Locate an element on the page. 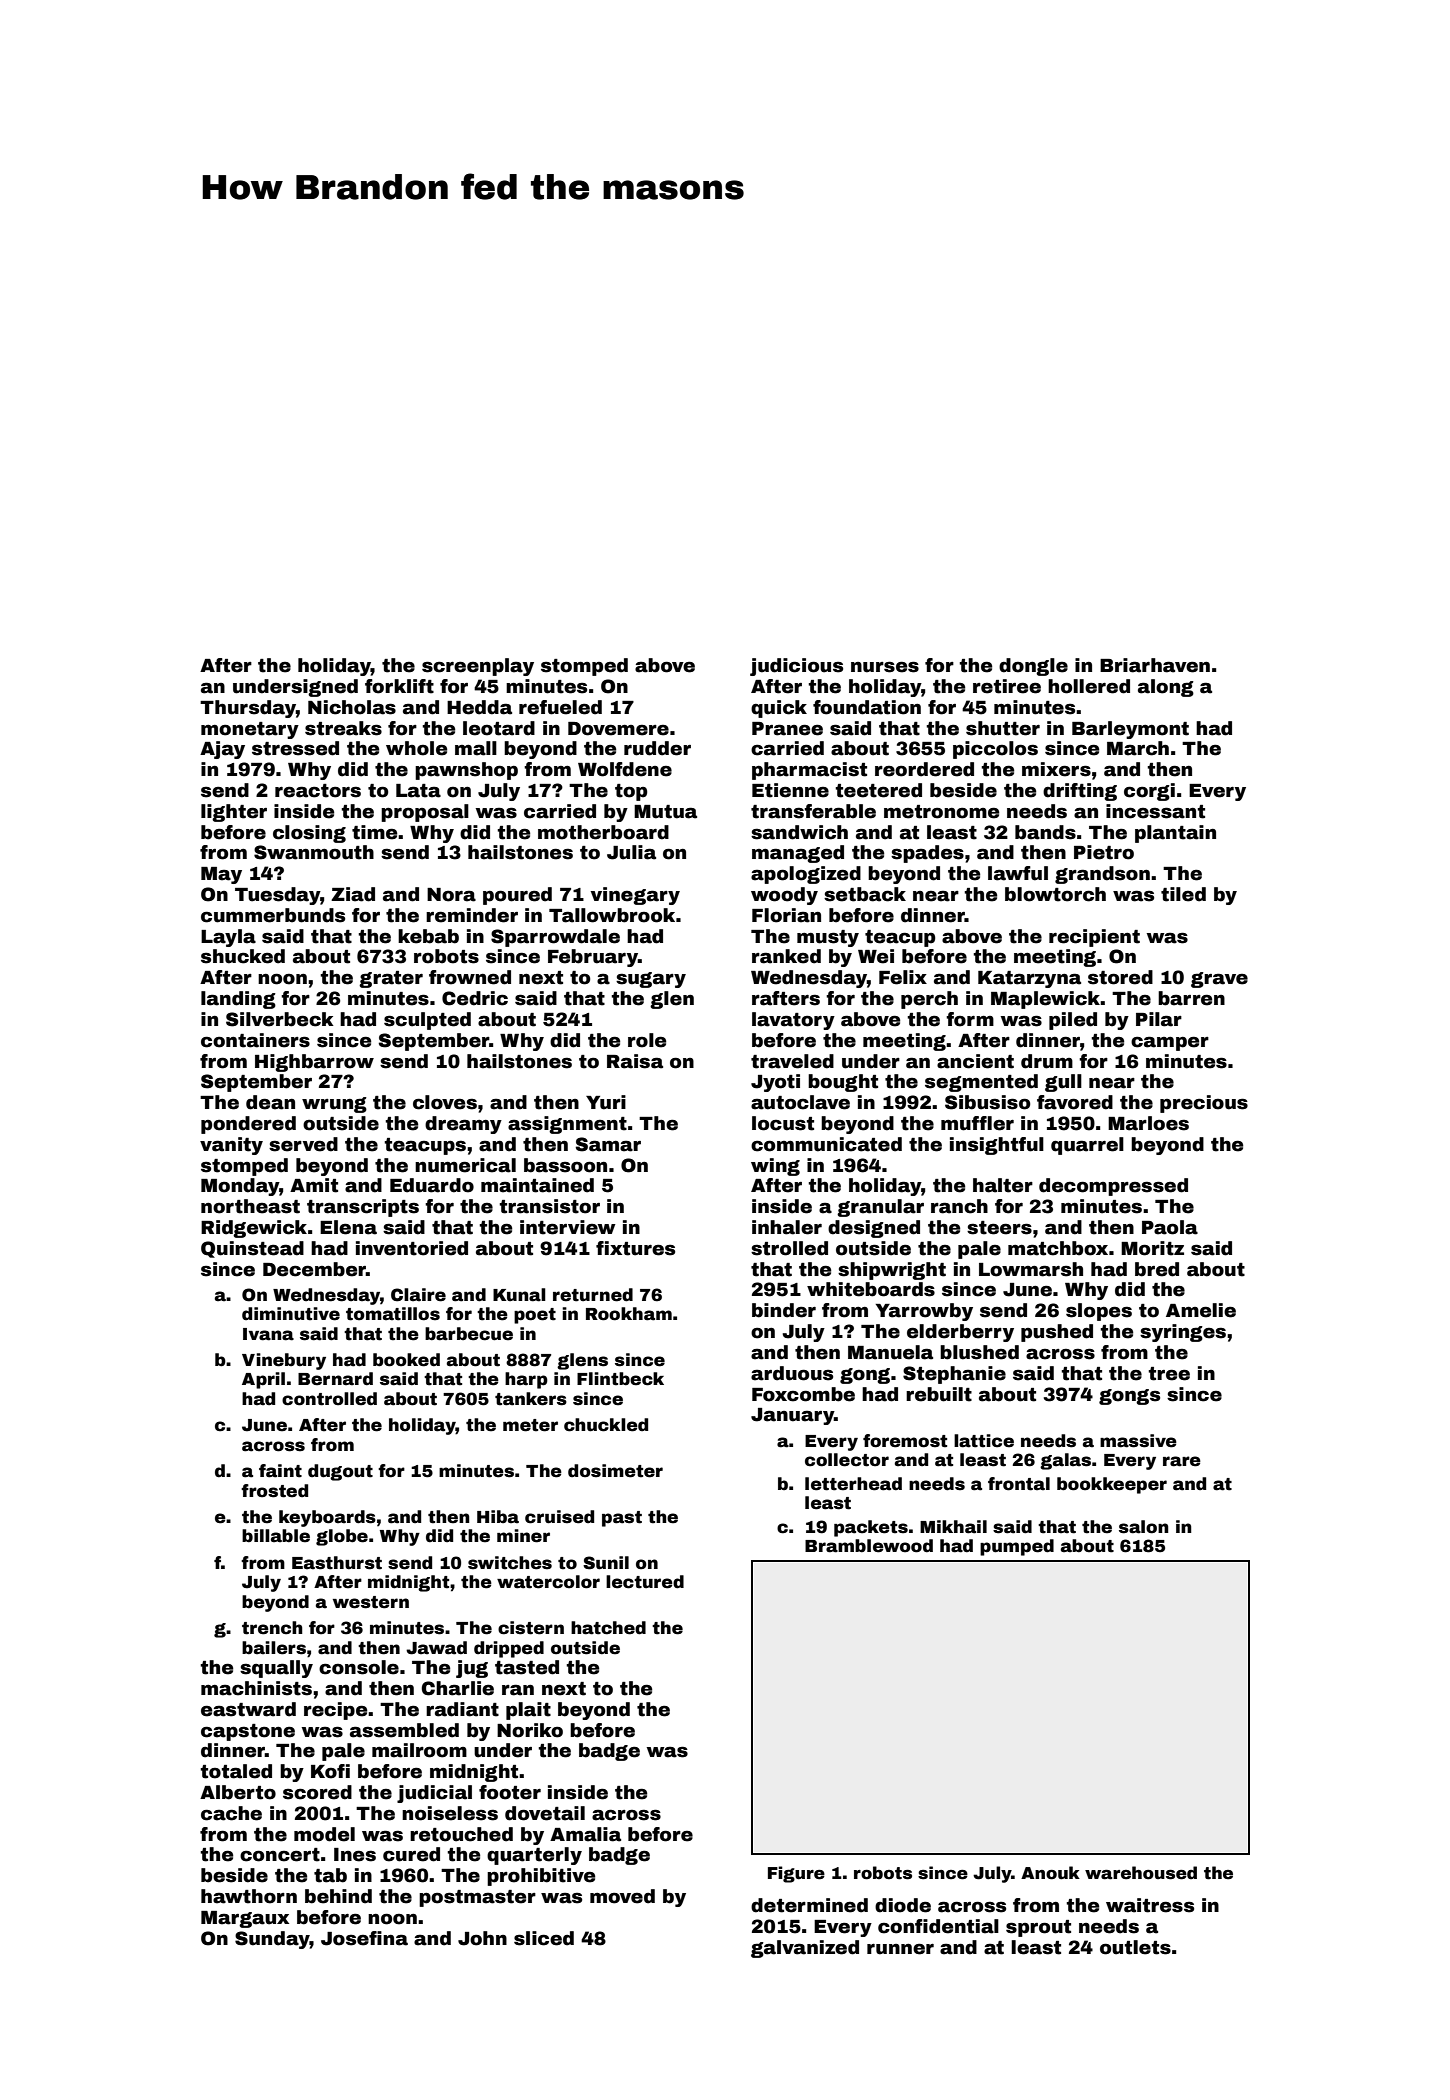 The image size is (1450, 2100). outlets is located at coordinates (1135, 1947).
